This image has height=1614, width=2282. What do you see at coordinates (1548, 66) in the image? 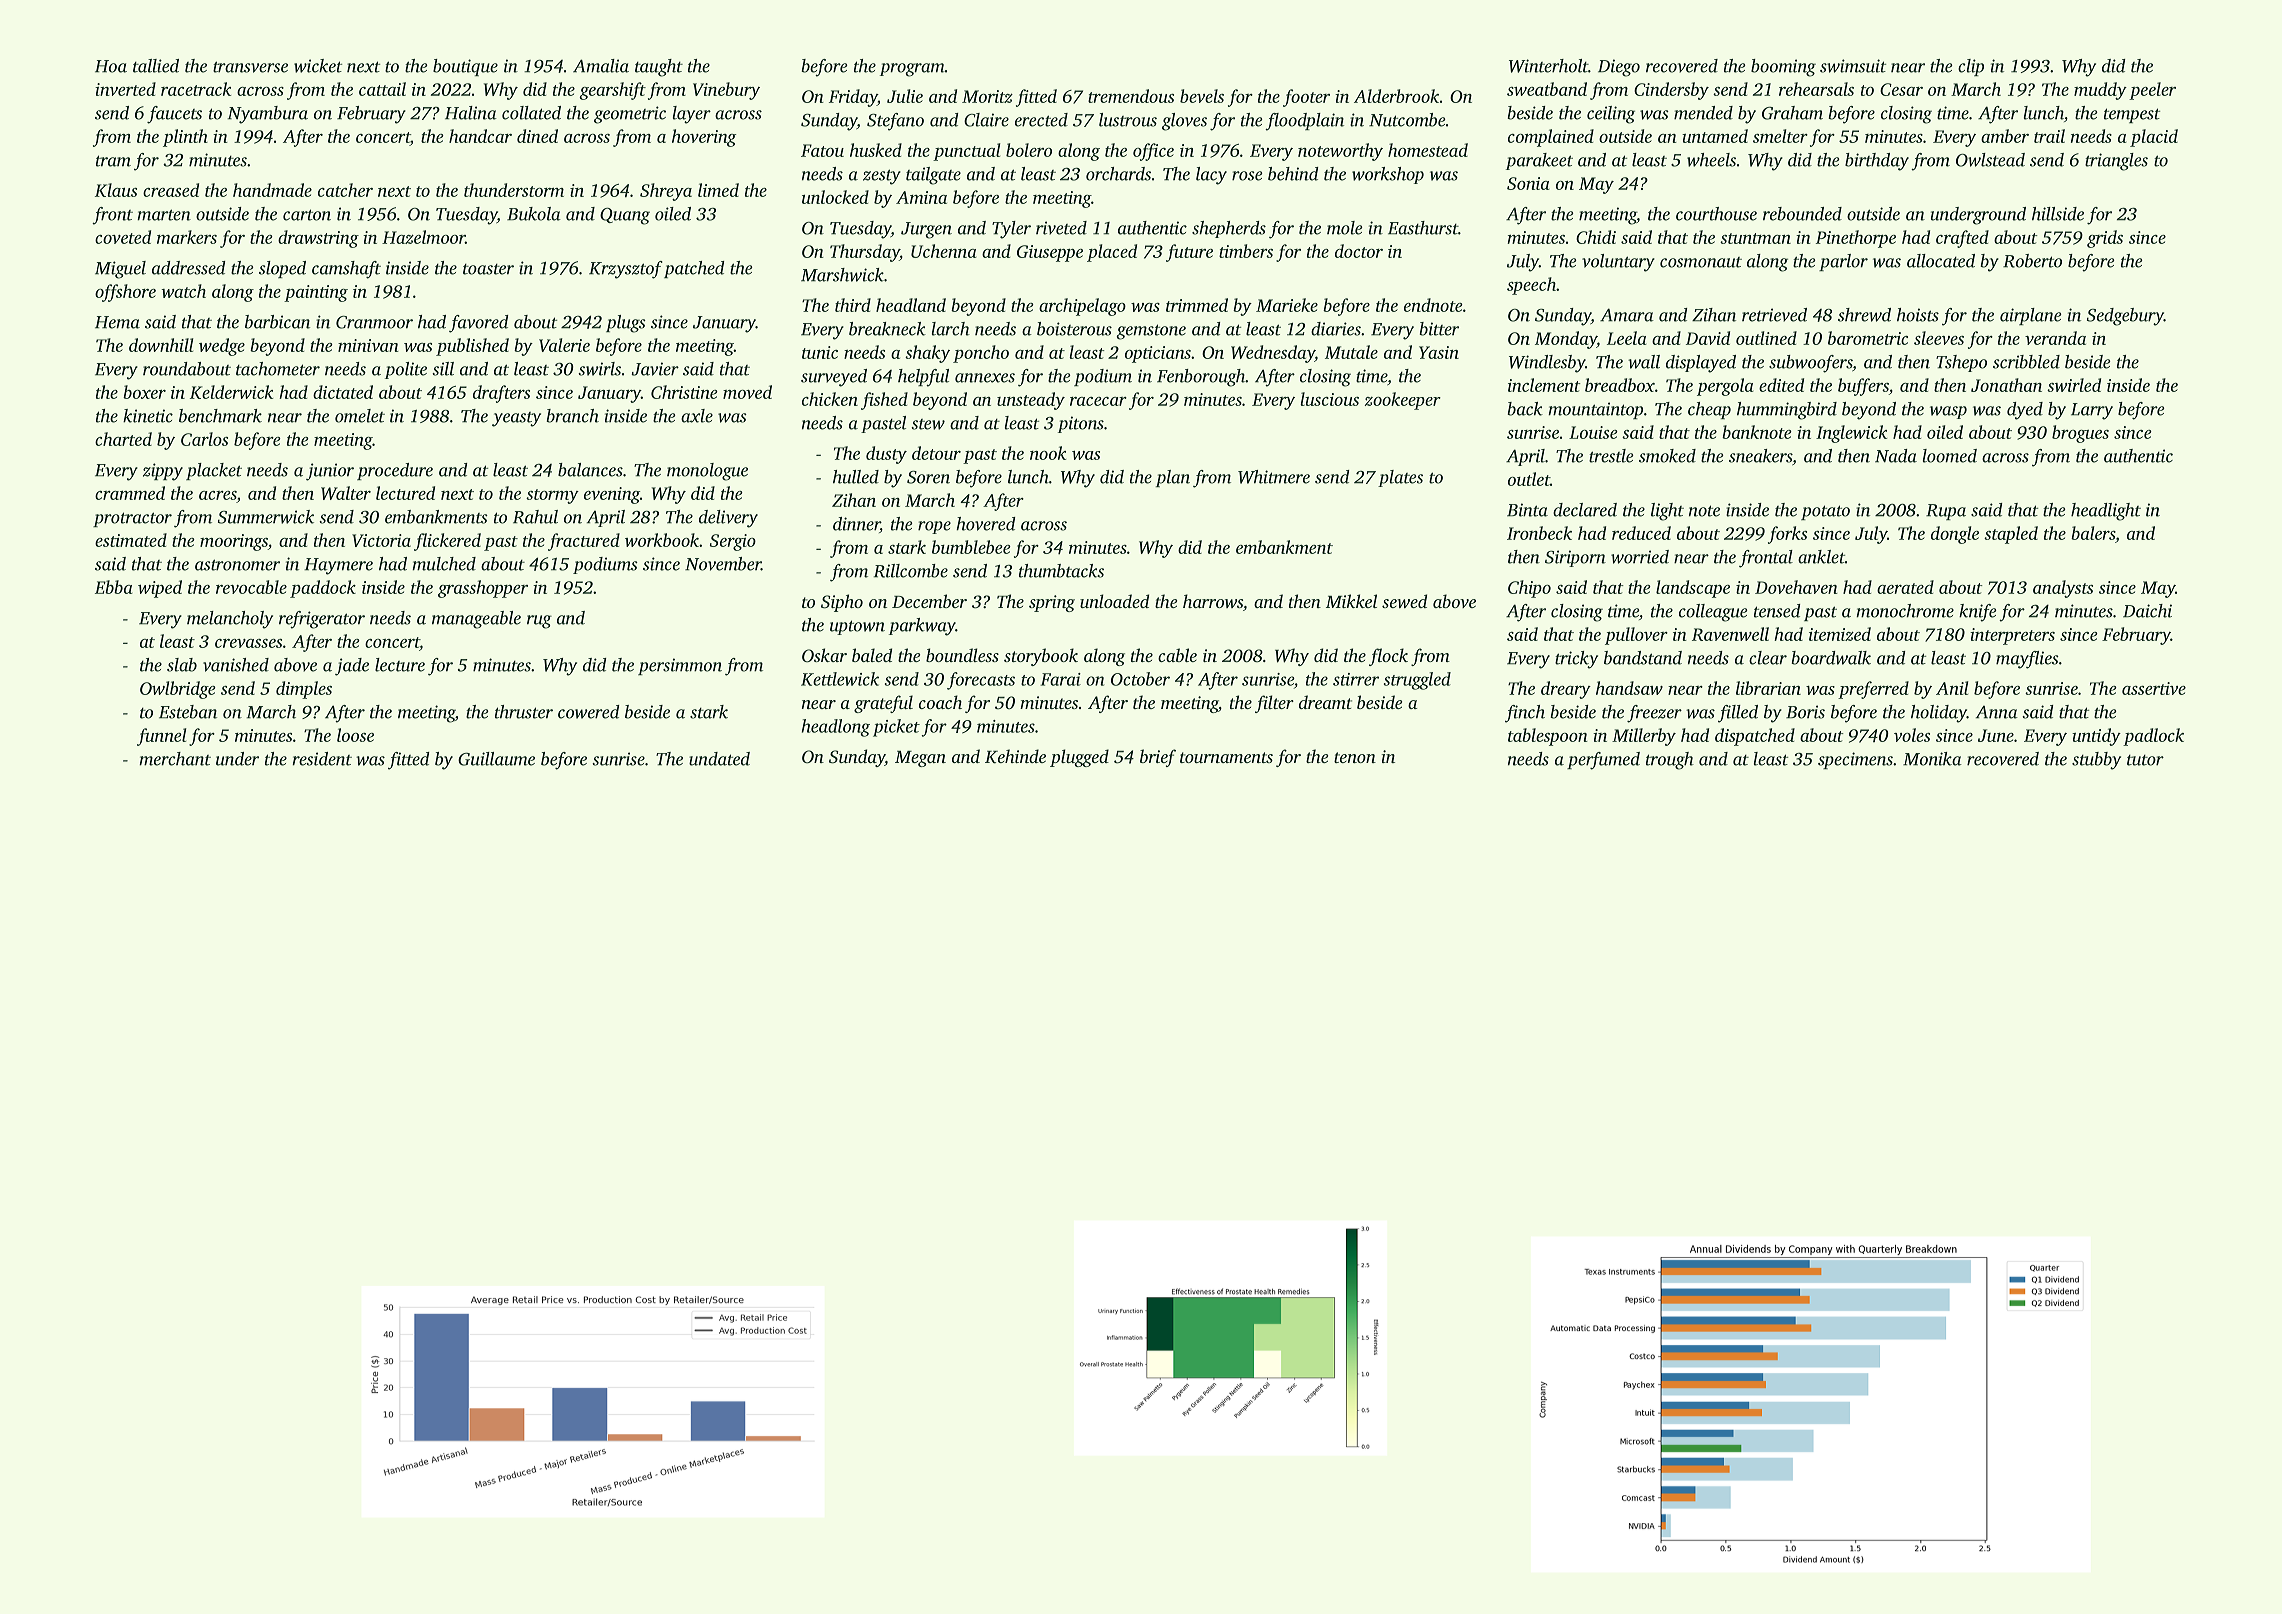
I see `Winterholt` at bounding box center [1548, 66].
